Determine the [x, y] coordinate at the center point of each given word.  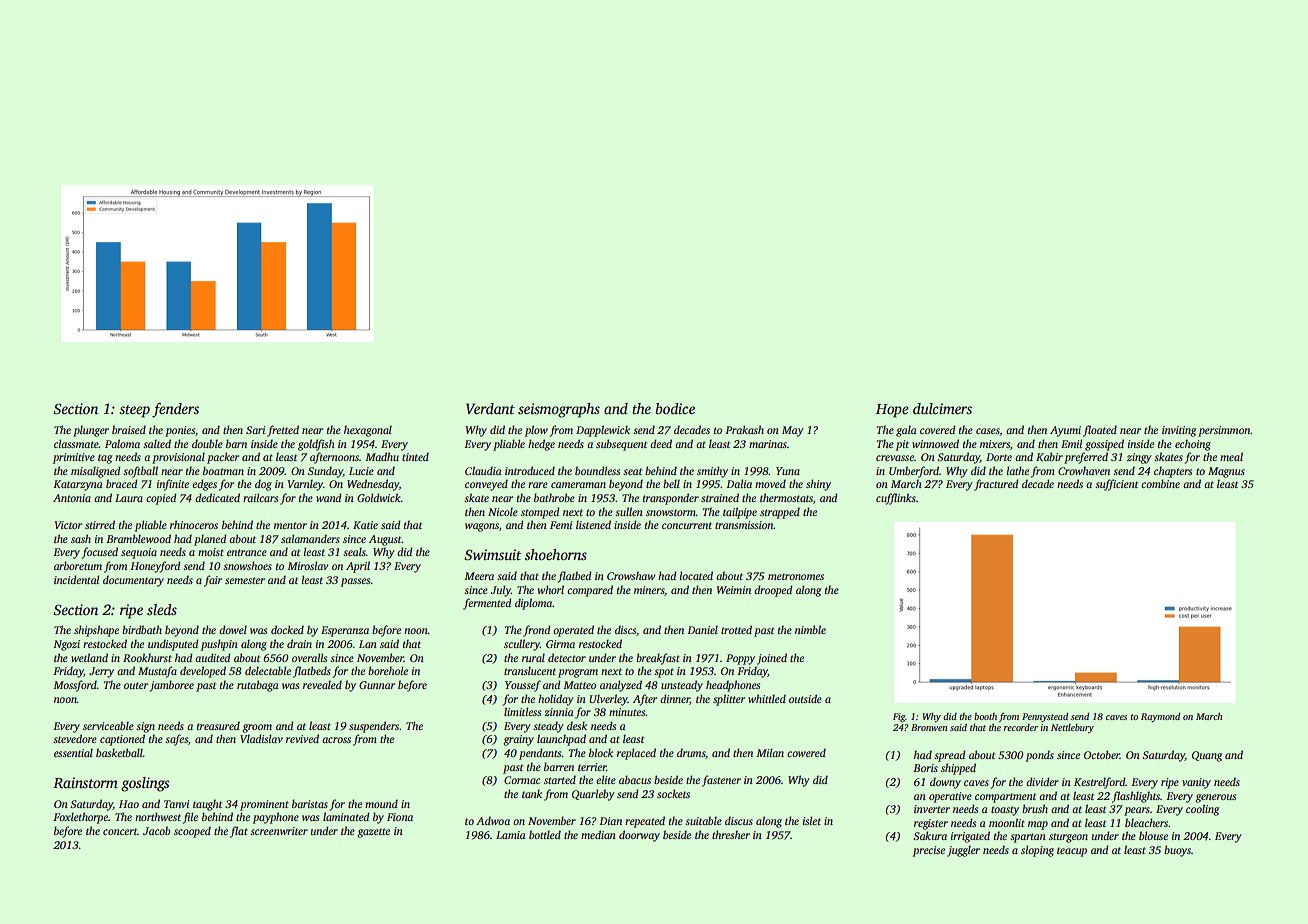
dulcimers [942, 408]
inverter [932, 809]
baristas [310, 803]
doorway [639, 836]
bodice [675, 408]
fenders [175, 410]
